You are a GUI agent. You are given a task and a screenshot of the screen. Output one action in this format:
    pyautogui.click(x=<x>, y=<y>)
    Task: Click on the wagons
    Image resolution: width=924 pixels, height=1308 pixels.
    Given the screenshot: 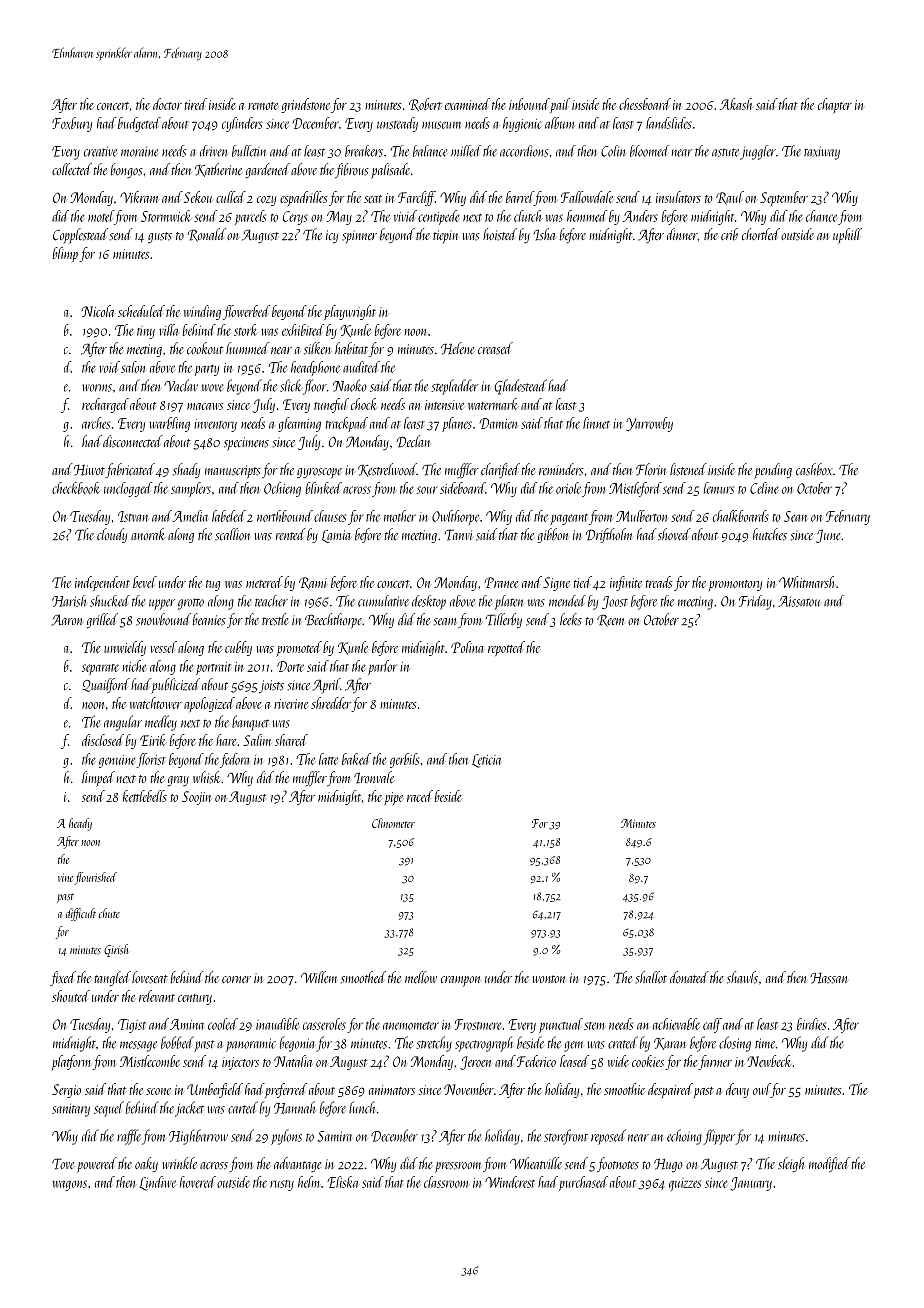 What is the action you would take?
    pyautogui.click(x=70, y=1185)
